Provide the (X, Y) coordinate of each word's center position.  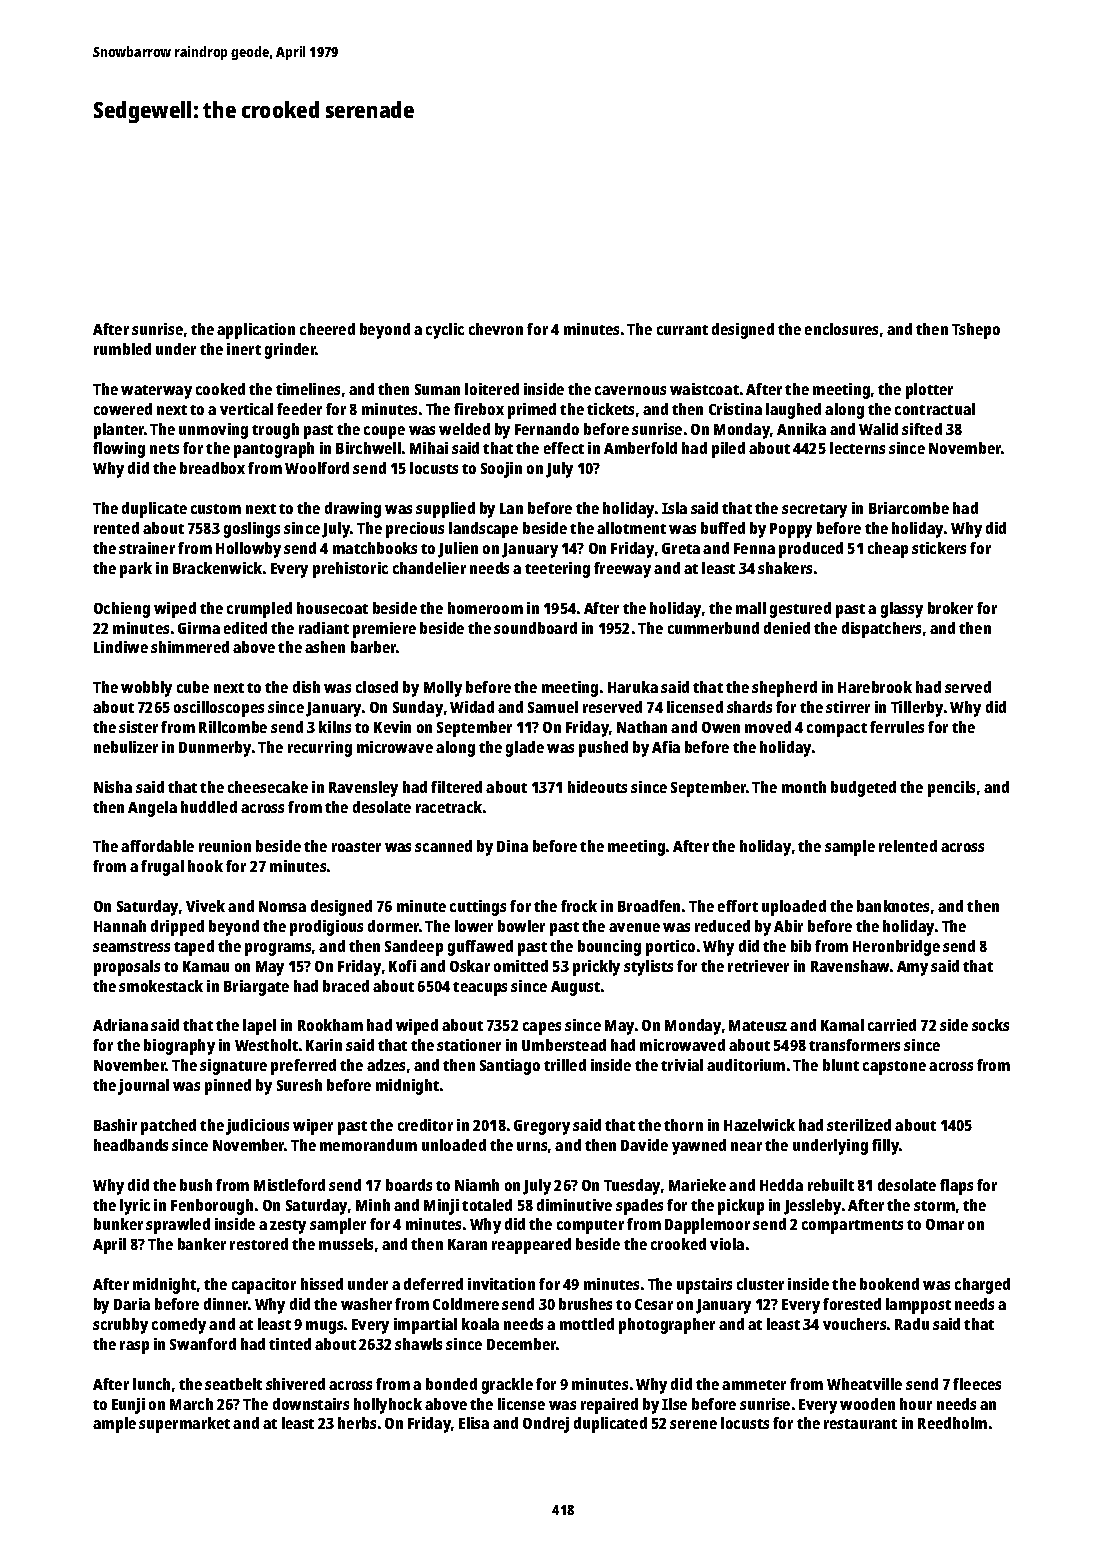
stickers (939, 548)
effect (564, 448)
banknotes (893, 906)
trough (275, 431)
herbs (357, 1423)
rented (116, 528)
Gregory (542, 1127)
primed (532, 411)
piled (728, 450)
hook (205, 866)
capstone (894, 1068)
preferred (303, 1067)
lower (474, 926)
